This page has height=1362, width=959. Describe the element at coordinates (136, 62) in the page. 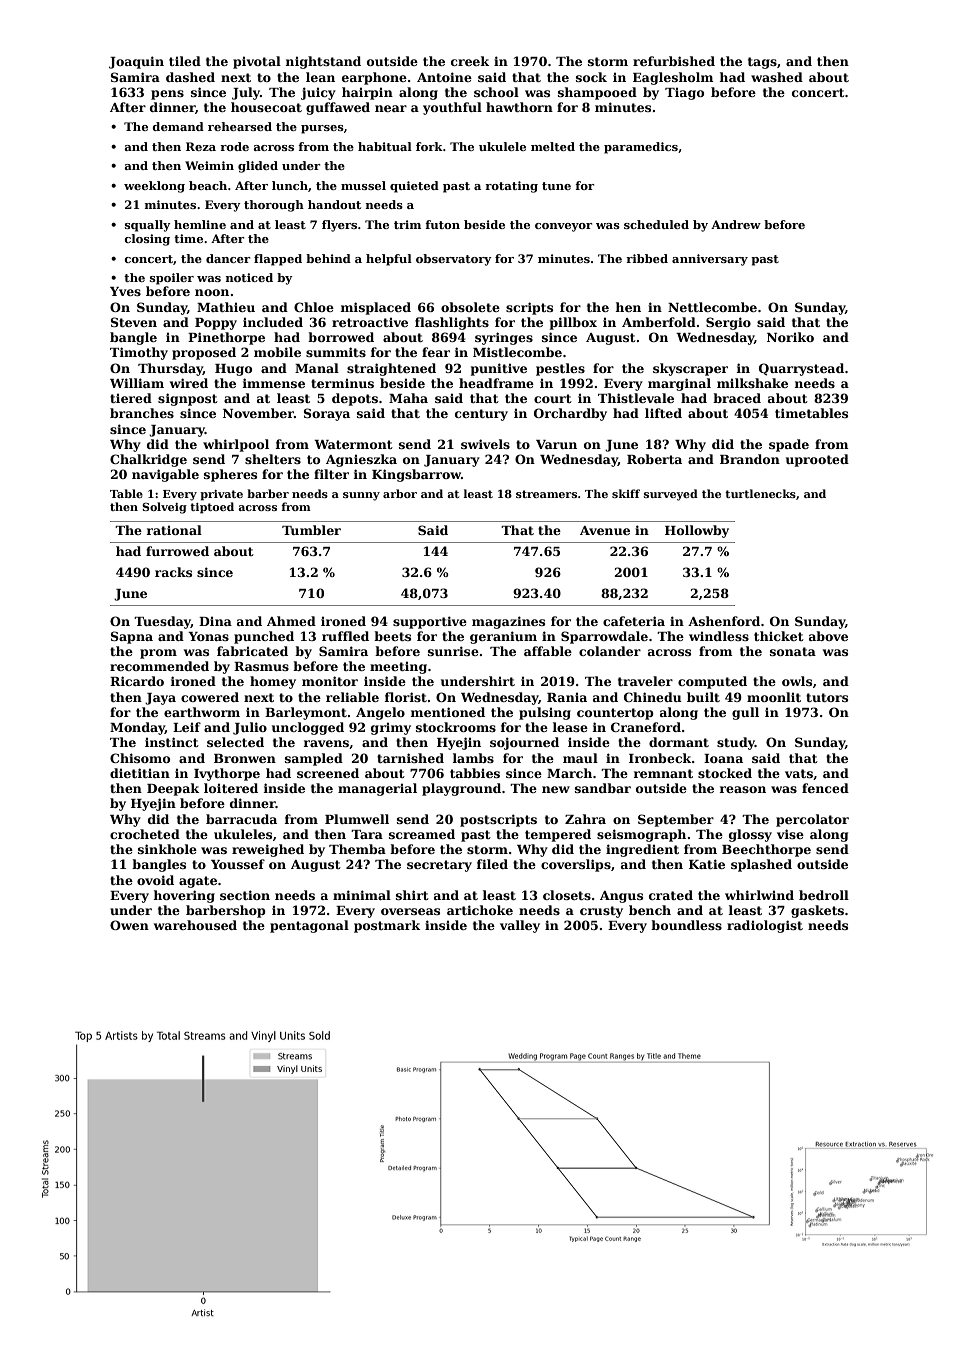

I see `Joaquin` at that location.
